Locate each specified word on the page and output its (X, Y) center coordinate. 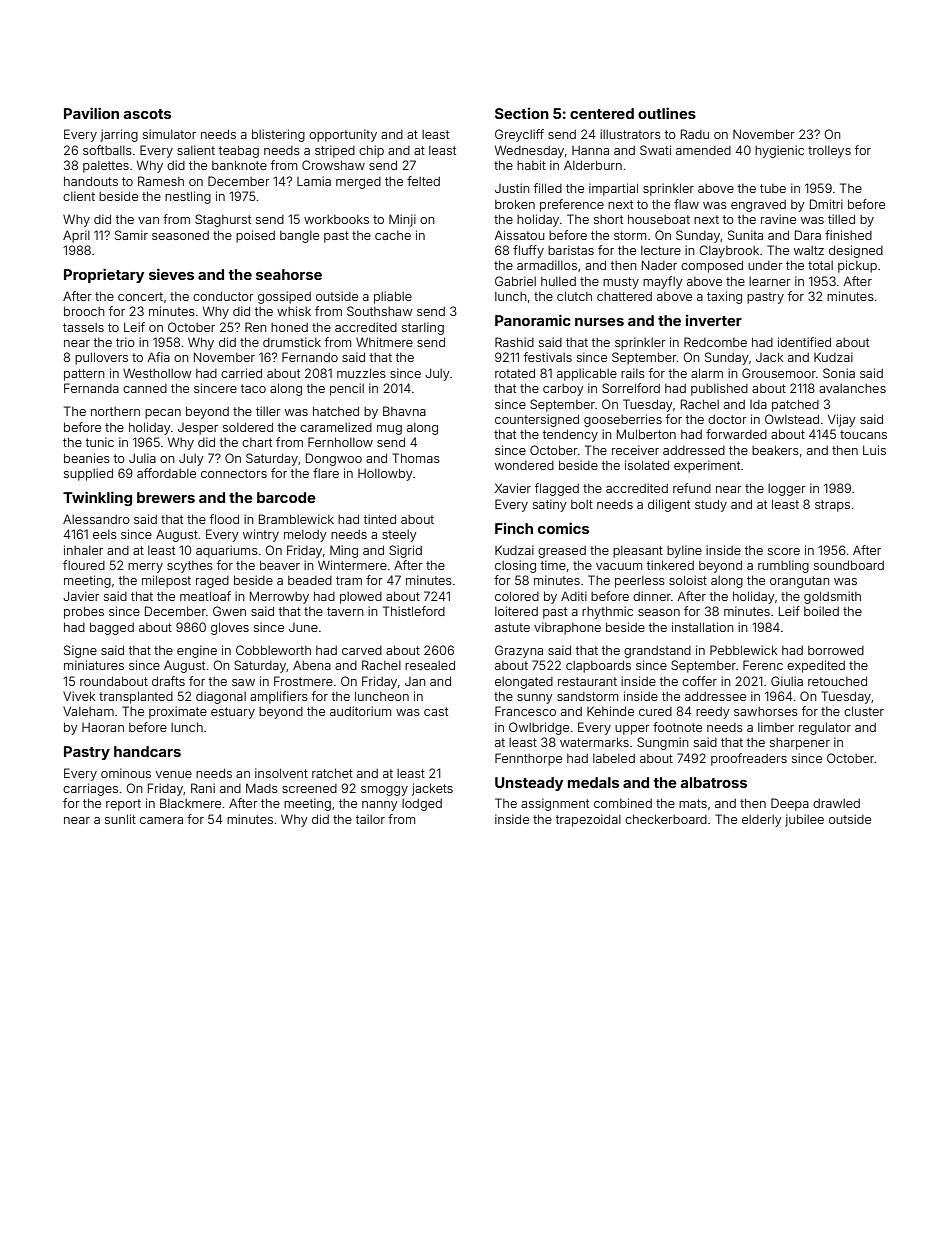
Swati (655, 150)
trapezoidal (588, 820)
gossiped (284, 297)
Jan (415, 681)
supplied (88, 474)
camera (161, 820)
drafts (168, 681)
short (608, 219)
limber (776, 727)
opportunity (343, 135)
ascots (147, 114)
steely (399, 536)
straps (832, 506)
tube (773, 188)
